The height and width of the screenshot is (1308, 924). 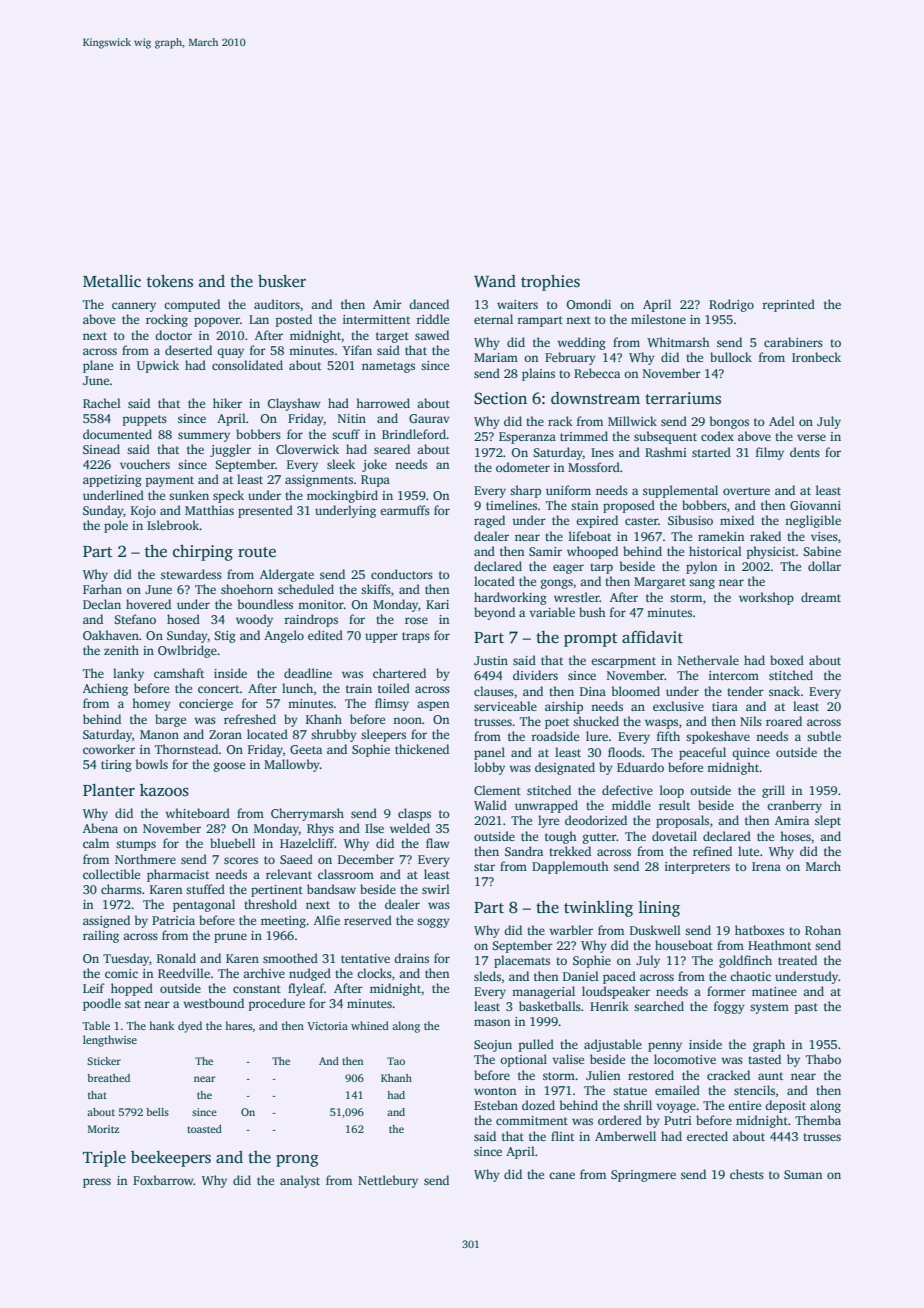 I want to click on Giovanni, so click(x=815, y=505).
